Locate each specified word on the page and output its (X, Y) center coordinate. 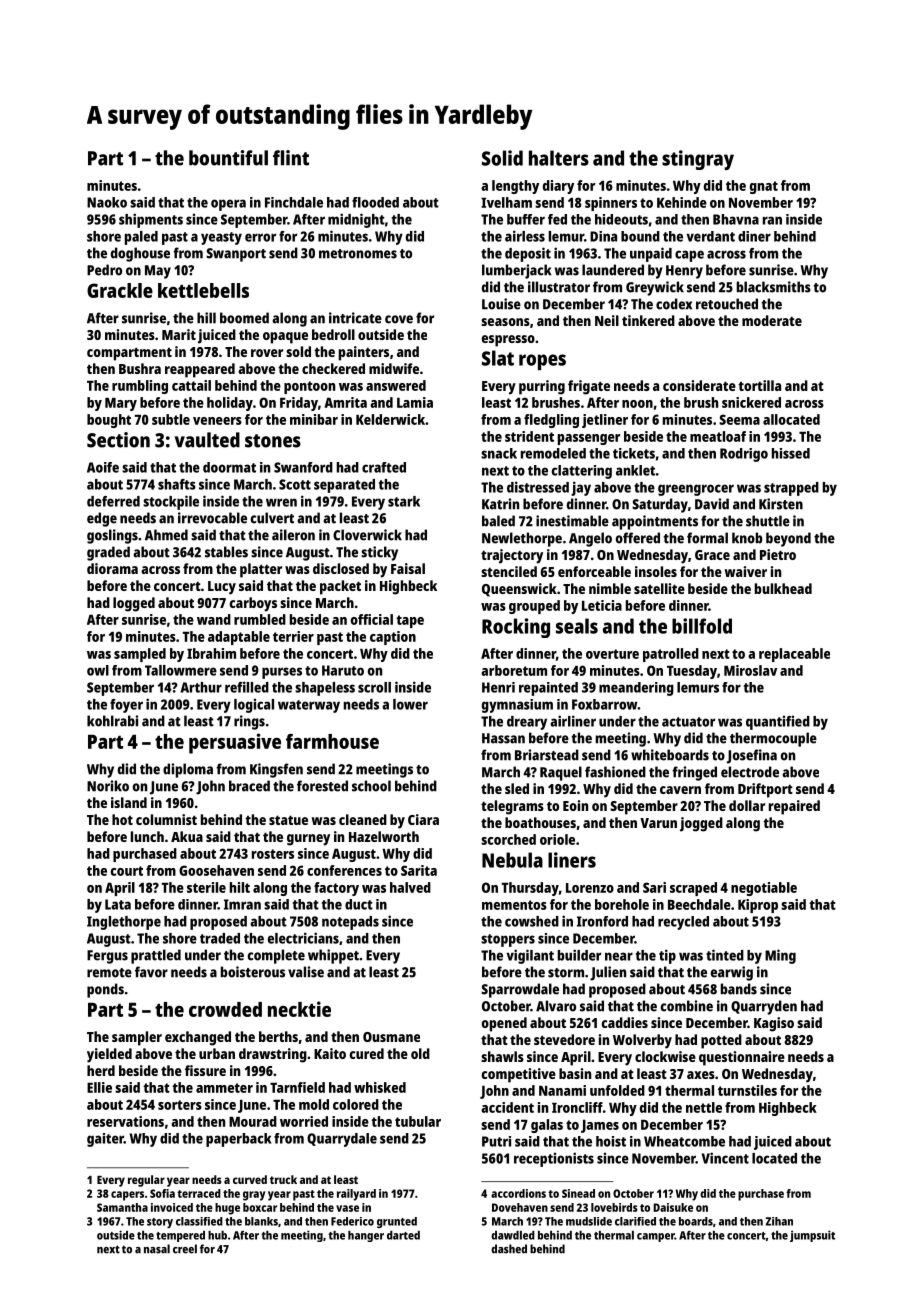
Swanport (236, 255)
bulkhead (783, 588)
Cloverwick (367, 535)
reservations (125, 1121)
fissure (205, 1070)
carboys (253, 604)
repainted (548, 689)
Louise (501, 304)
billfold (702, 626)
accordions (518, 1193)
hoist (611, 1141)
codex (674, 304)
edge (102, 519)
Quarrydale (342, 1140)
